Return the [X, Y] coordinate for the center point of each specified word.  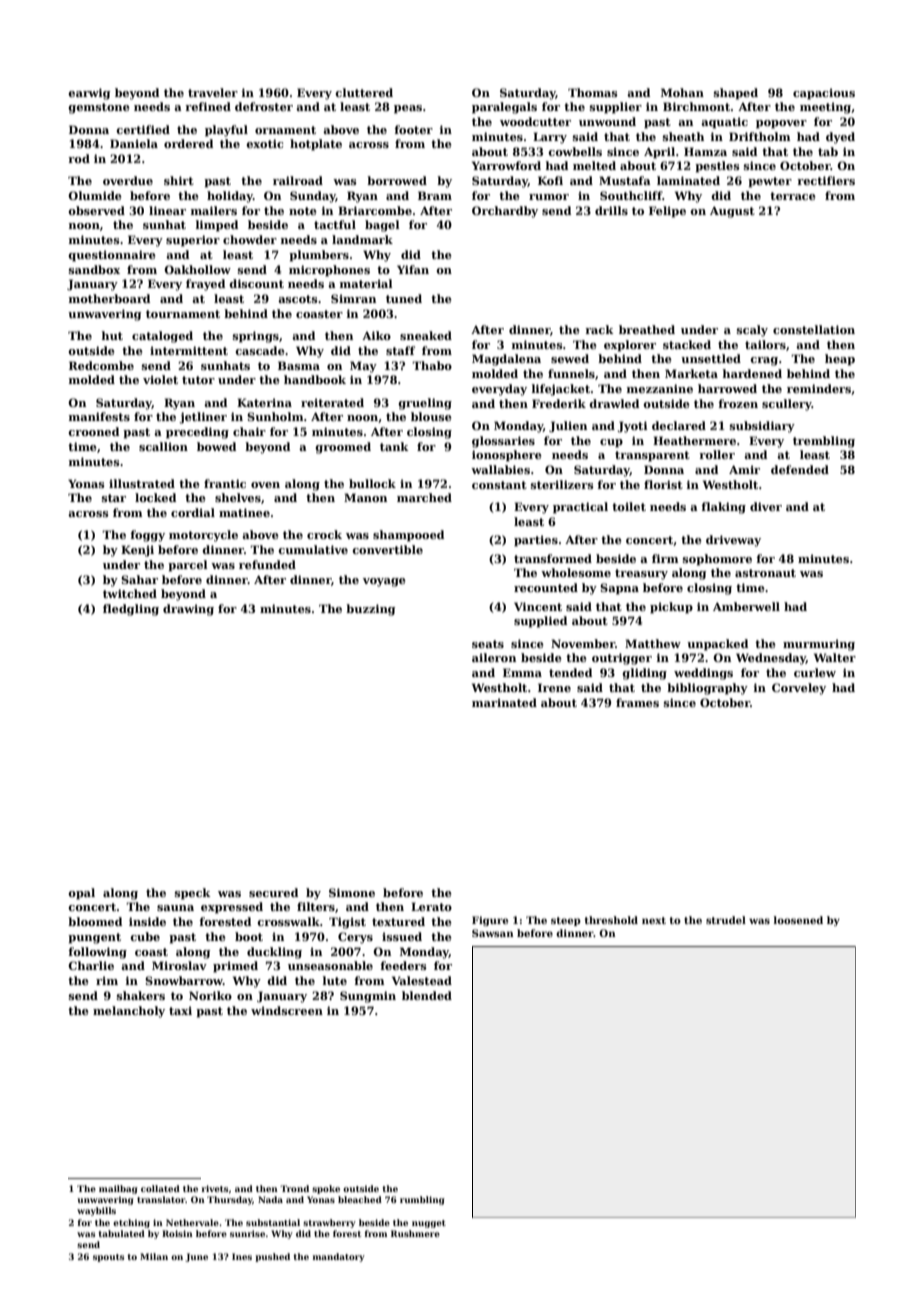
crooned [93, 431]
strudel [726, 920]
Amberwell [746, 606]
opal [81, 894]
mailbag [118, 1189]
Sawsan [493, 933]
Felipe [667, 212]
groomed [343, 448]
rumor [549, 197]
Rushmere [415, 1233]
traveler [213, 92]
